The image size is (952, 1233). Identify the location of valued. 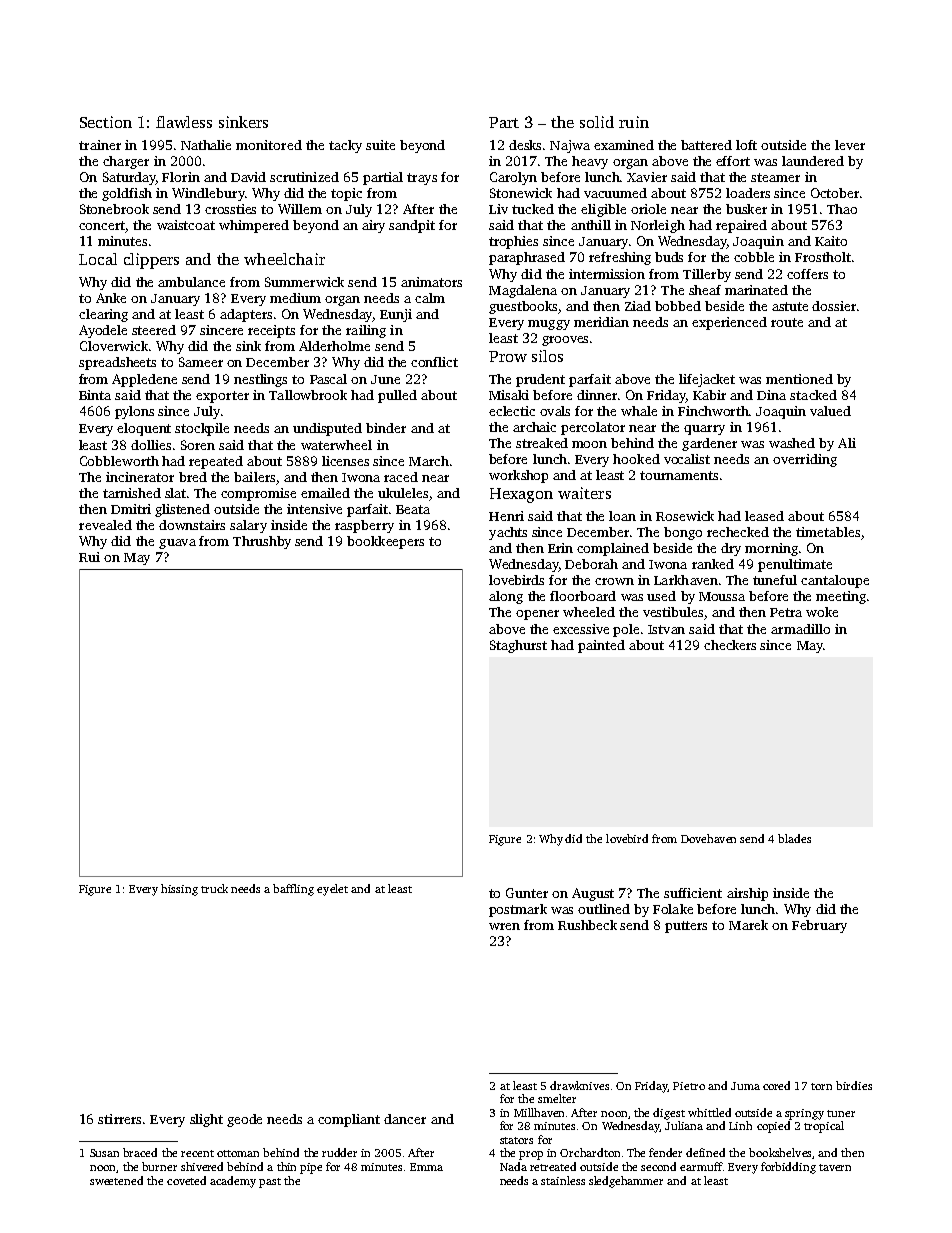
(830, 411).
